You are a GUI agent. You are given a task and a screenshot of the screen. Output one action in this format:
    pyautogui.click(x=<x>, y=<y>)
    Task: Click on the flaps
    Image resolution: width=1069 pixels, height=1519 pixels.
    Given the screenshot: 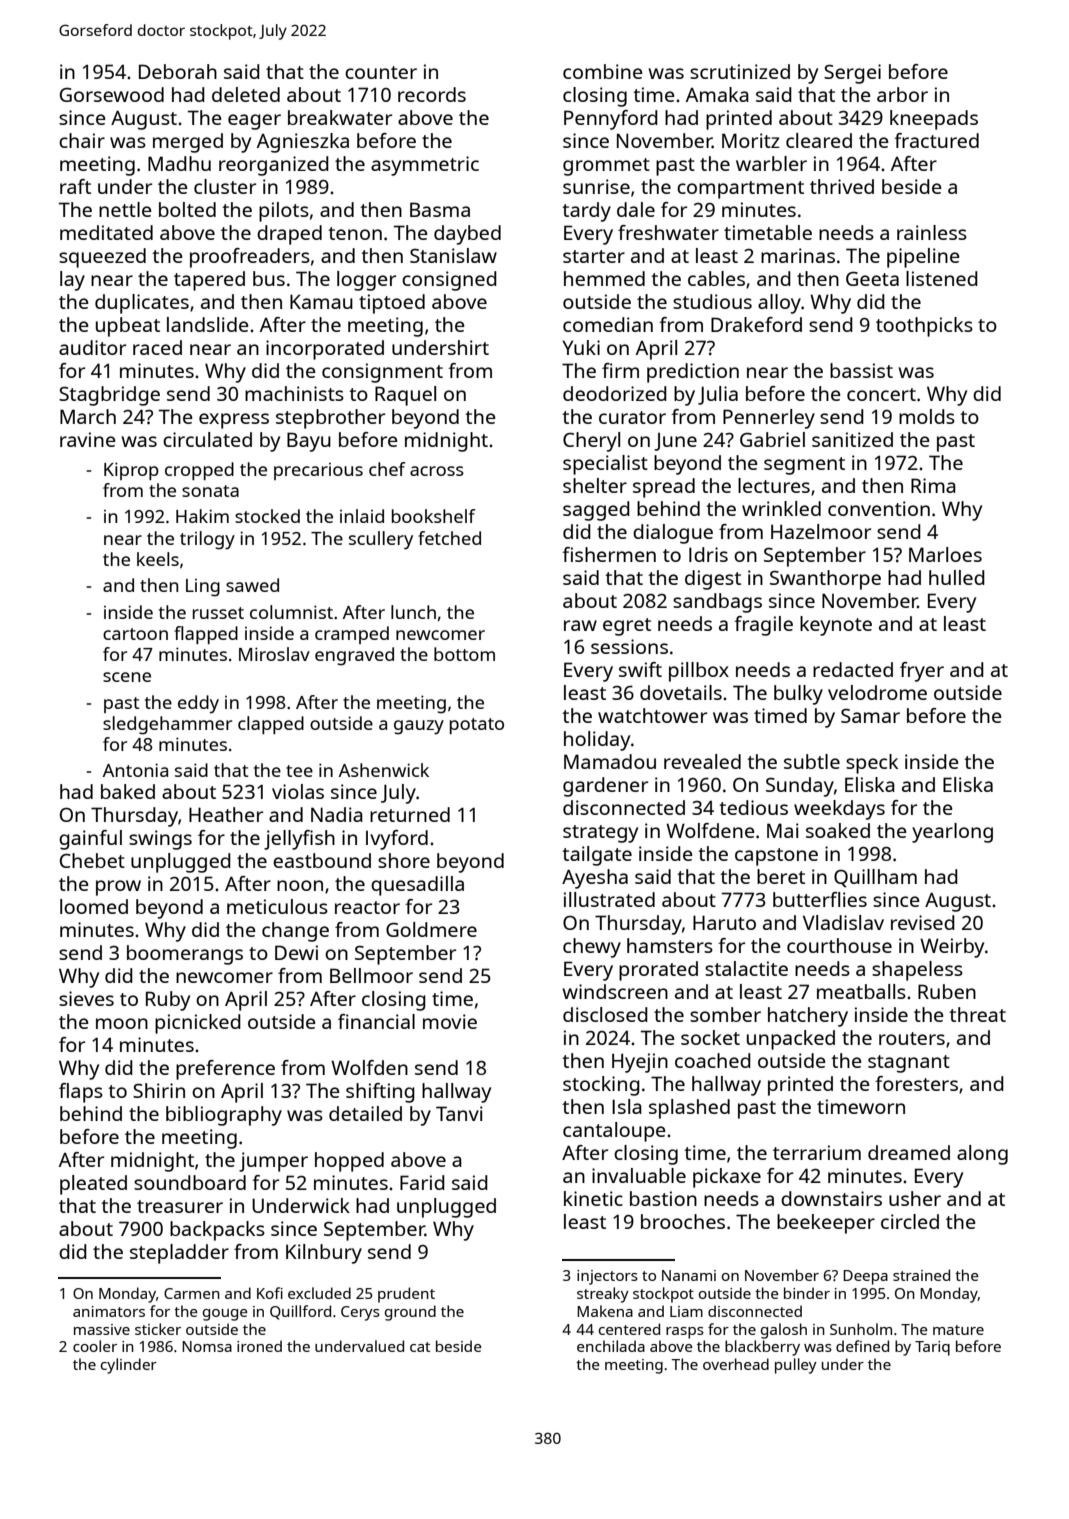 What is the action you would take?
    pyautogui.click(x=81, y=1093)
